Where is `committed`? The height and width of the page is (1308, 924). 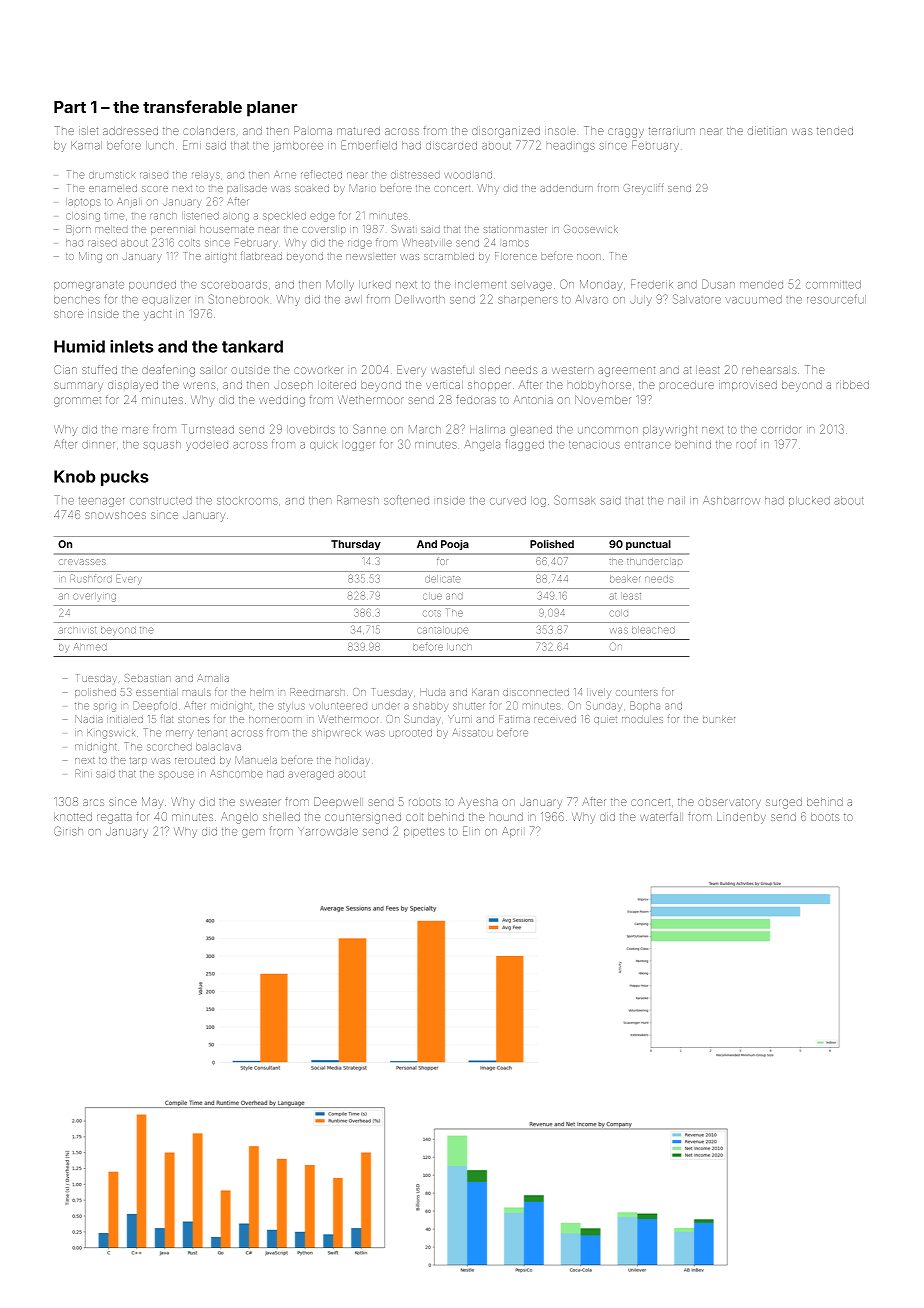 committed is located at coordinates (833, 284).
